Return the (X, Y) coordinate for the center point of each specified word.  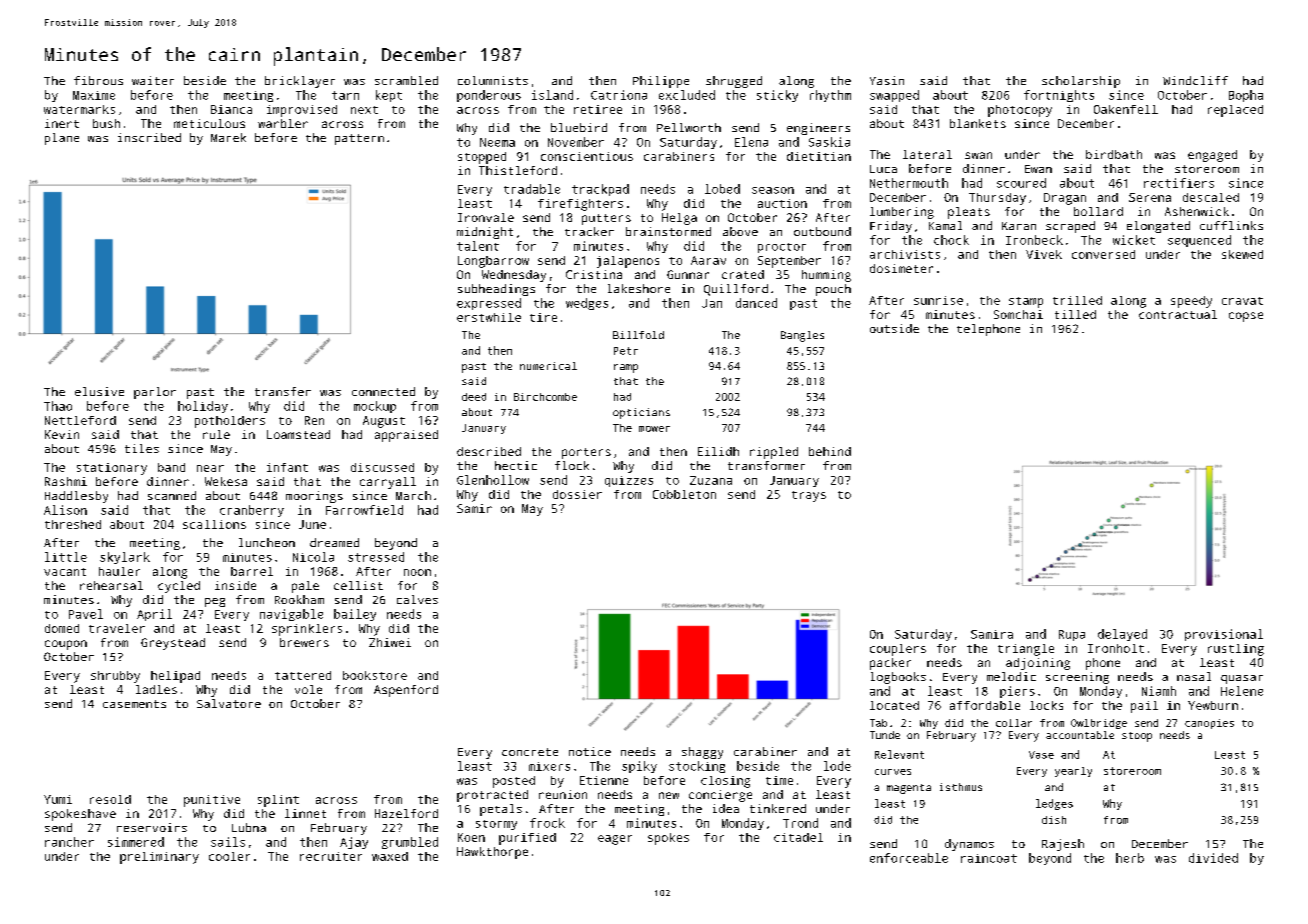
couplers (898, 650)
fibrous (98, 80)
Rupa (1072, 635)
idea (726, 808)
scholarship (1081, 82)
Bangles (802, 336)
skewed (1242, 254)
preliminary (159, 858)
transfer (283, 391)
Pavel (86, 614)
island (552, 95)
